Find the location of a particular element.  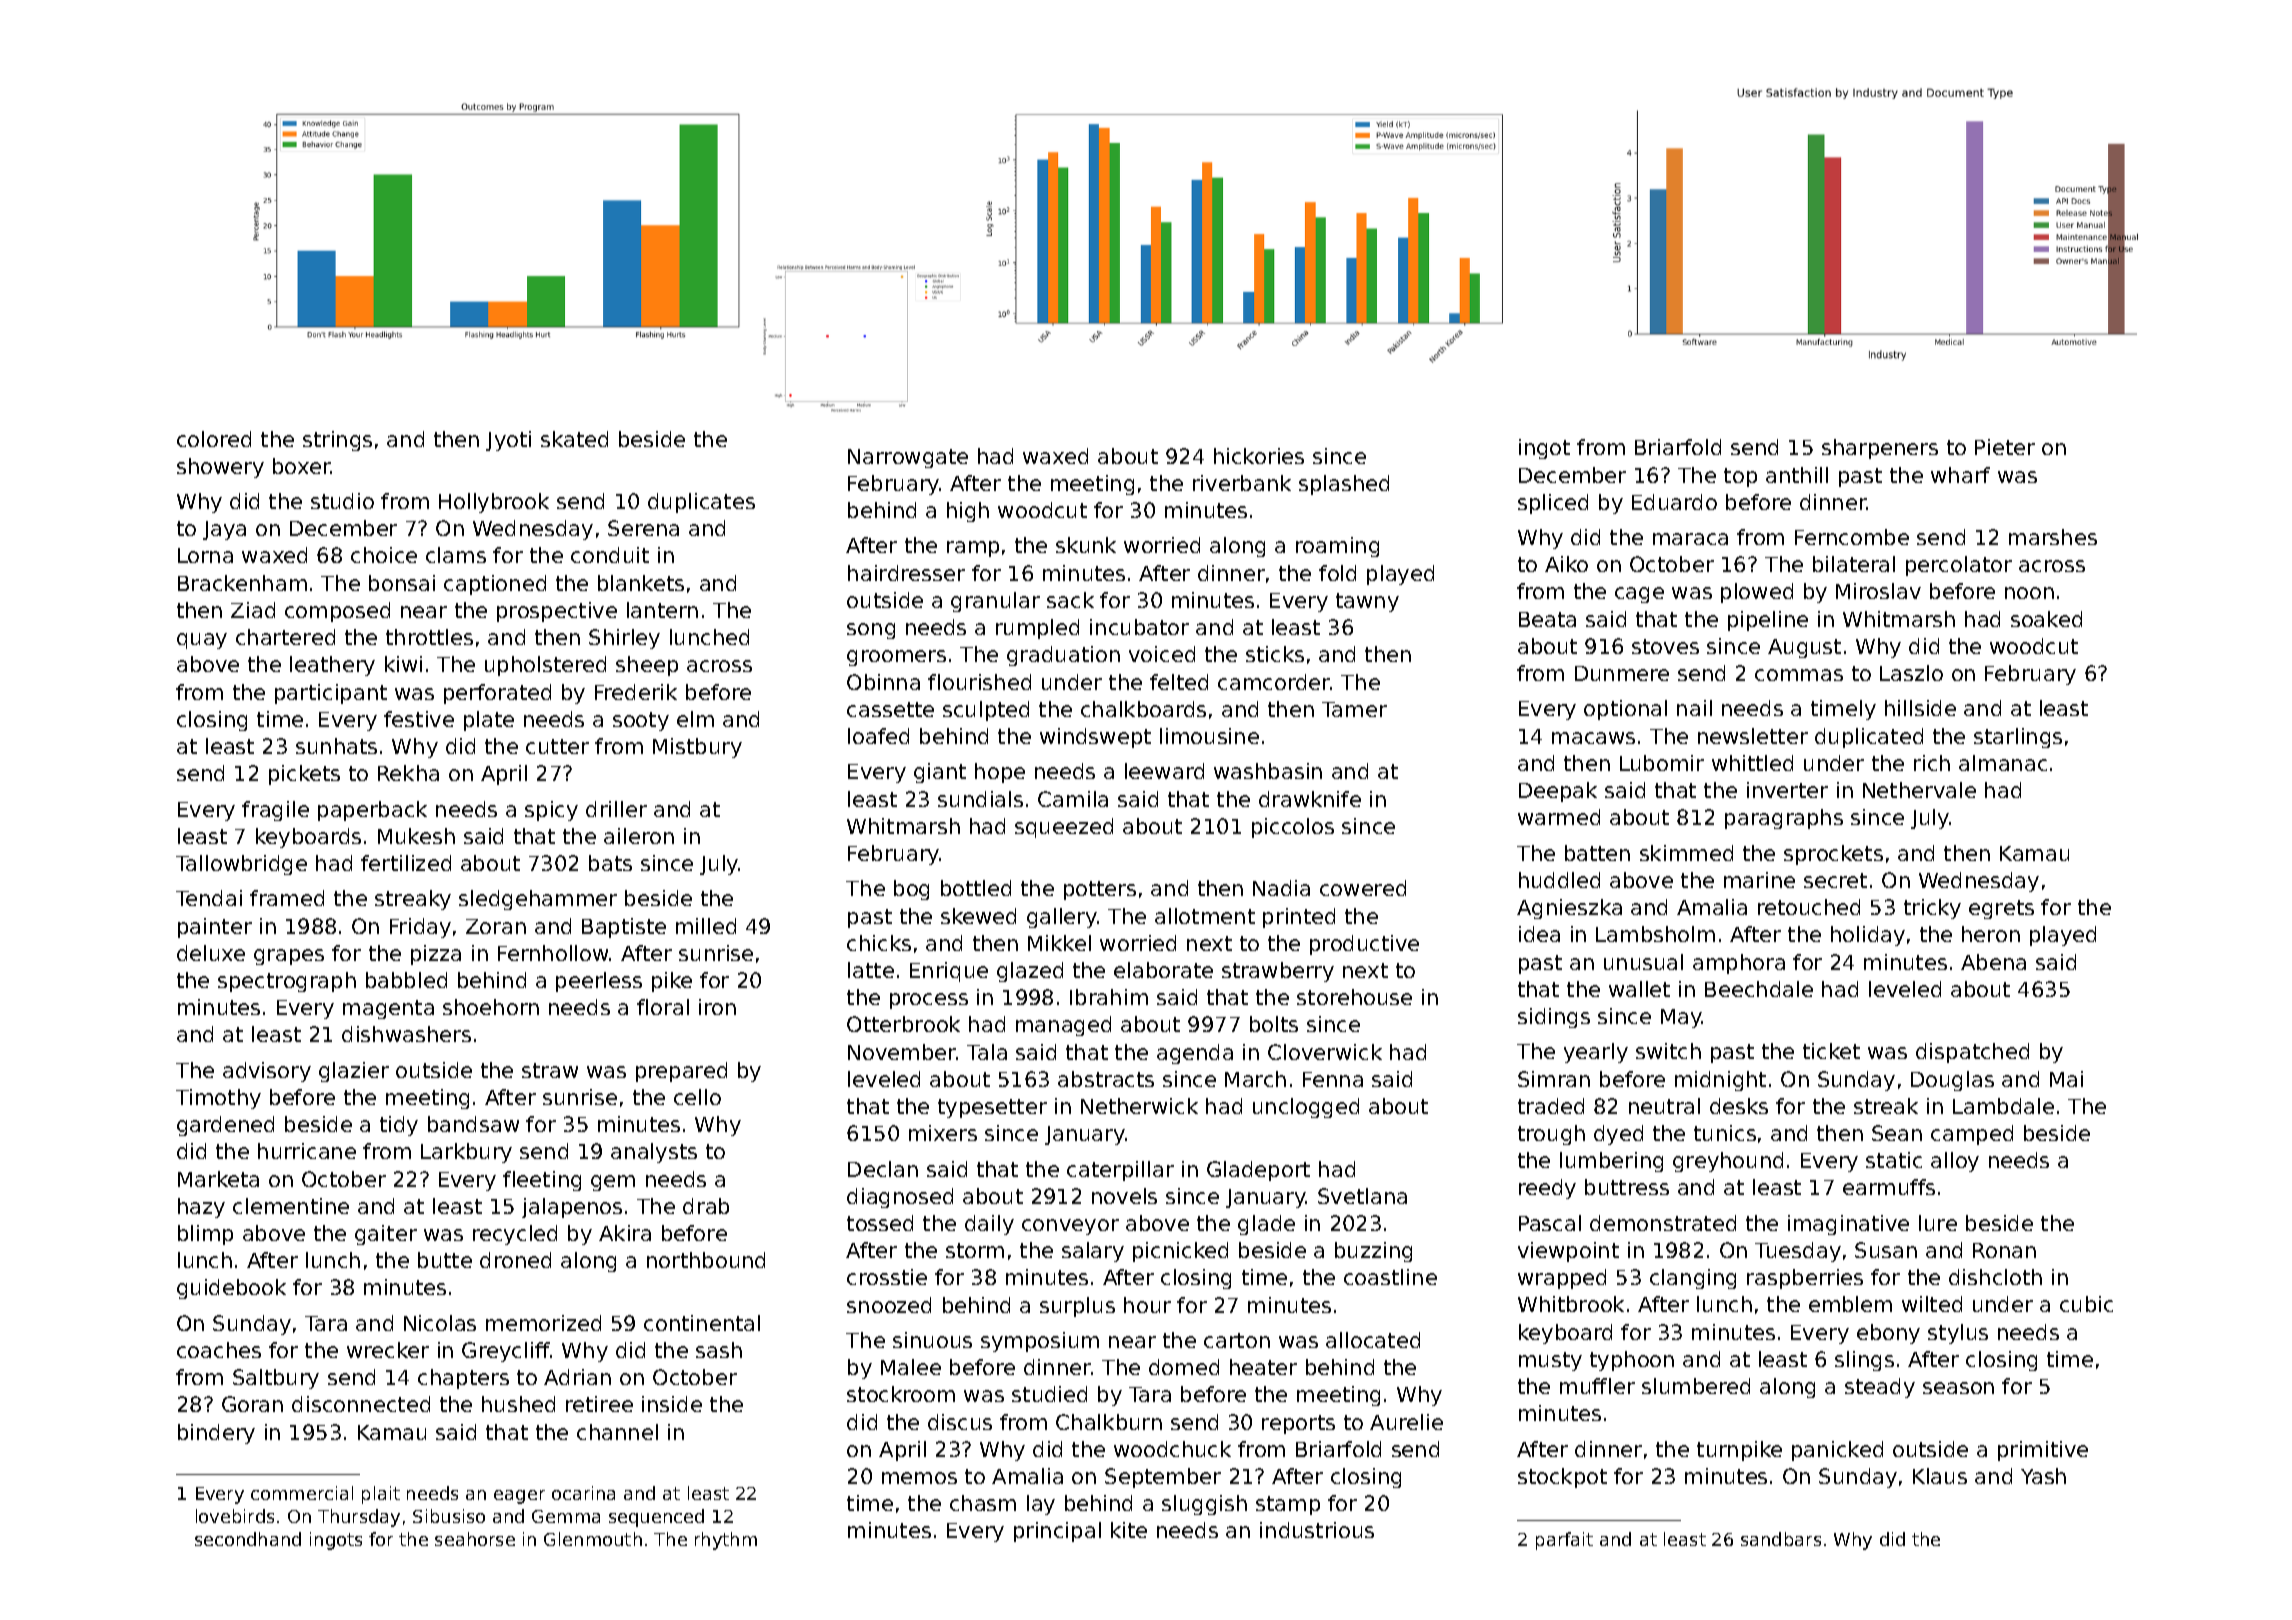

strings is located at coordinates (337, 441).
